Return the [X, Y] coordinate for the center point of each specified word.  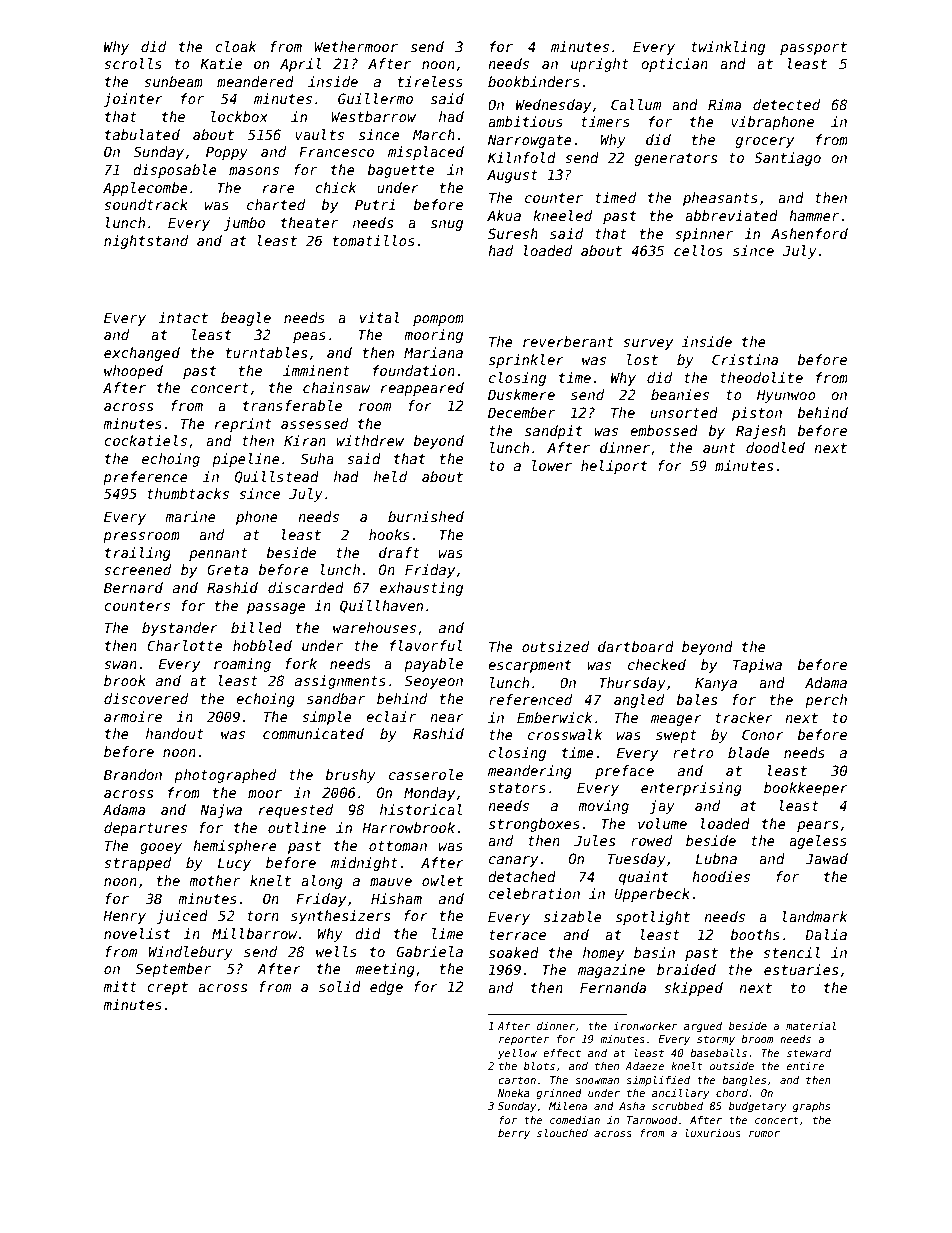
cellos [698, 250]
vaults [319, 134]
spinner [704, 235]
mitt [120, 986]
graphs [811, 1107]
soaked [514, 952]
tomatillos [374, 240]
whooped [133, 372]
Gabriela [430, 951]
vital [380, 317]
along [322, 882]
